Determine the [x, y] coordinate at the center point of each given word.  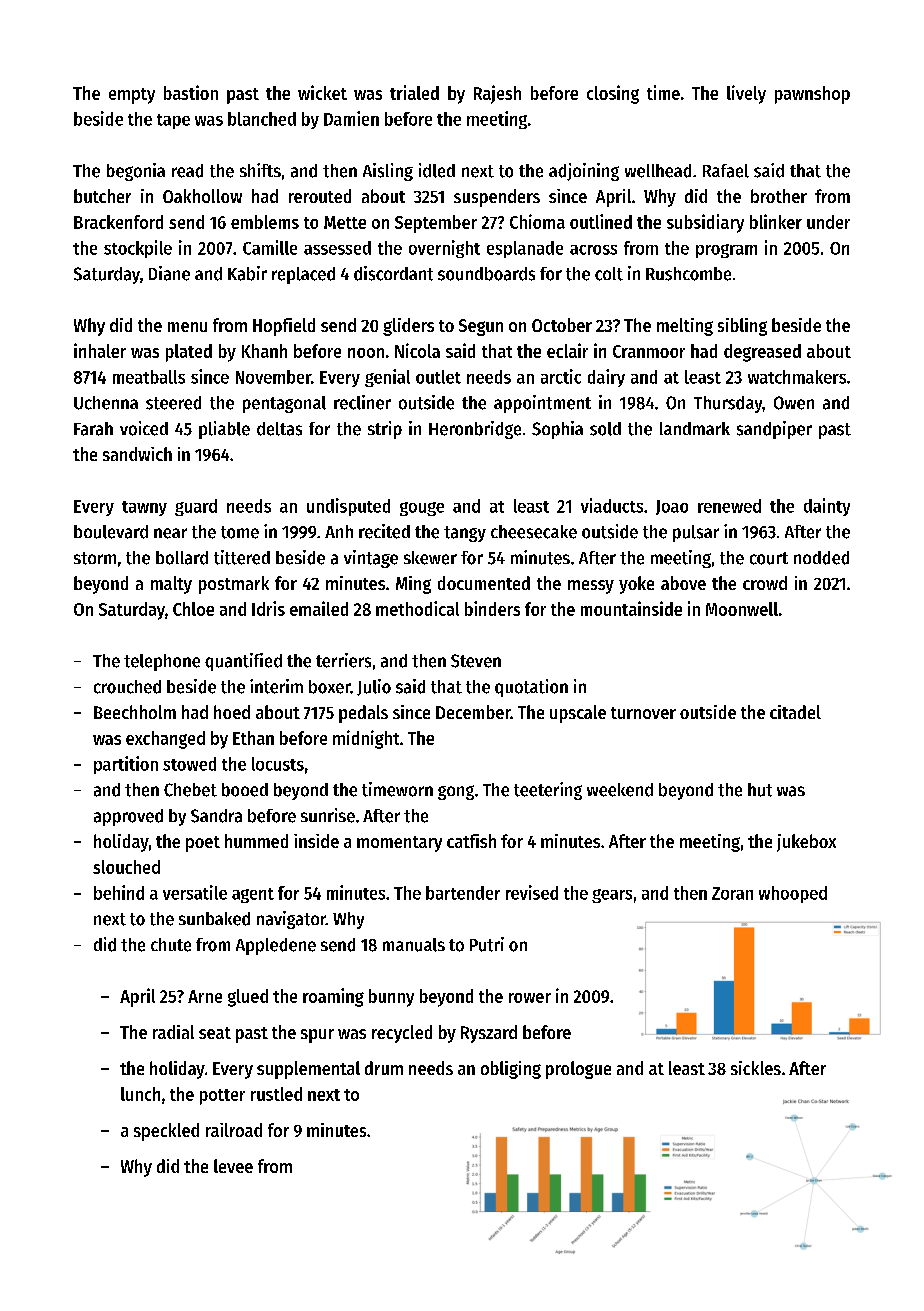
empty [132, 96]
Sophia [557, 430]
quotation [531, 688]
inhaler [100, 350]
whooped [793, 894]
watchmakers [797, 377]
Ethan [253, 738]
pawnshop [812, 95]
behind [119, 892]
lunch [140, 1094]
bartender [463, 893]
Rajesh [497, 94]
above [683, 583]
